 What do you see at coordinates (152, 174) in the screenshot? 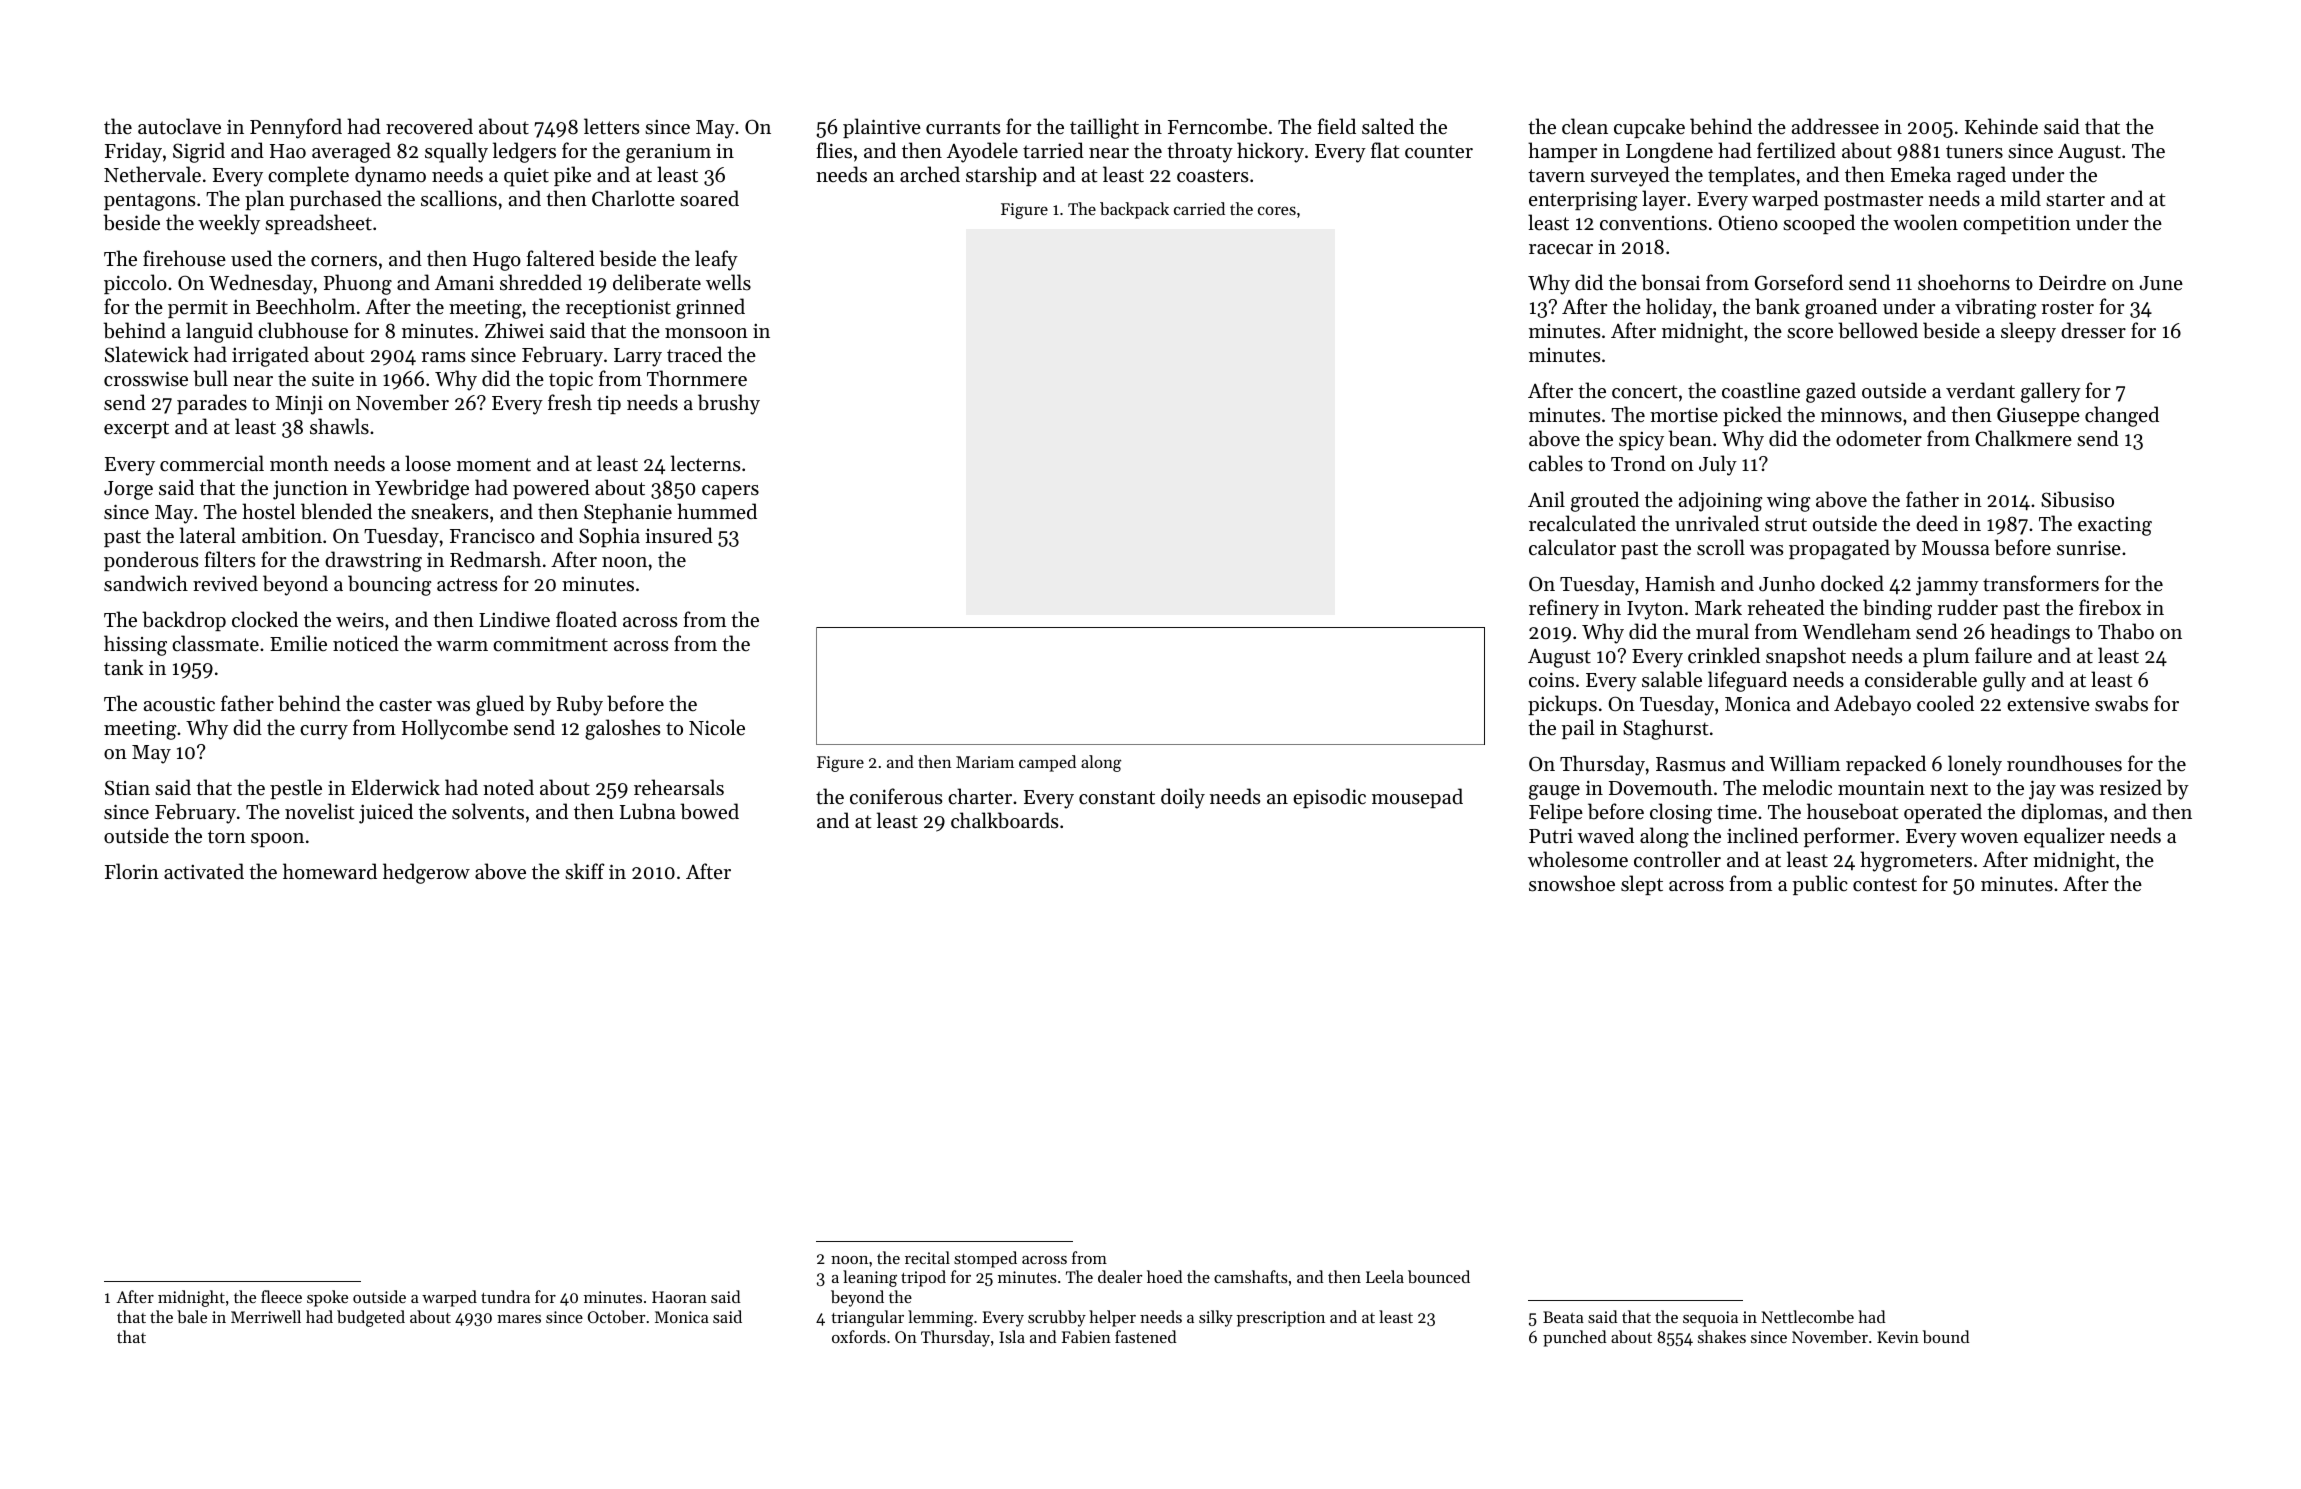
I see `Nethervale` at bounding box center [152, 174].
